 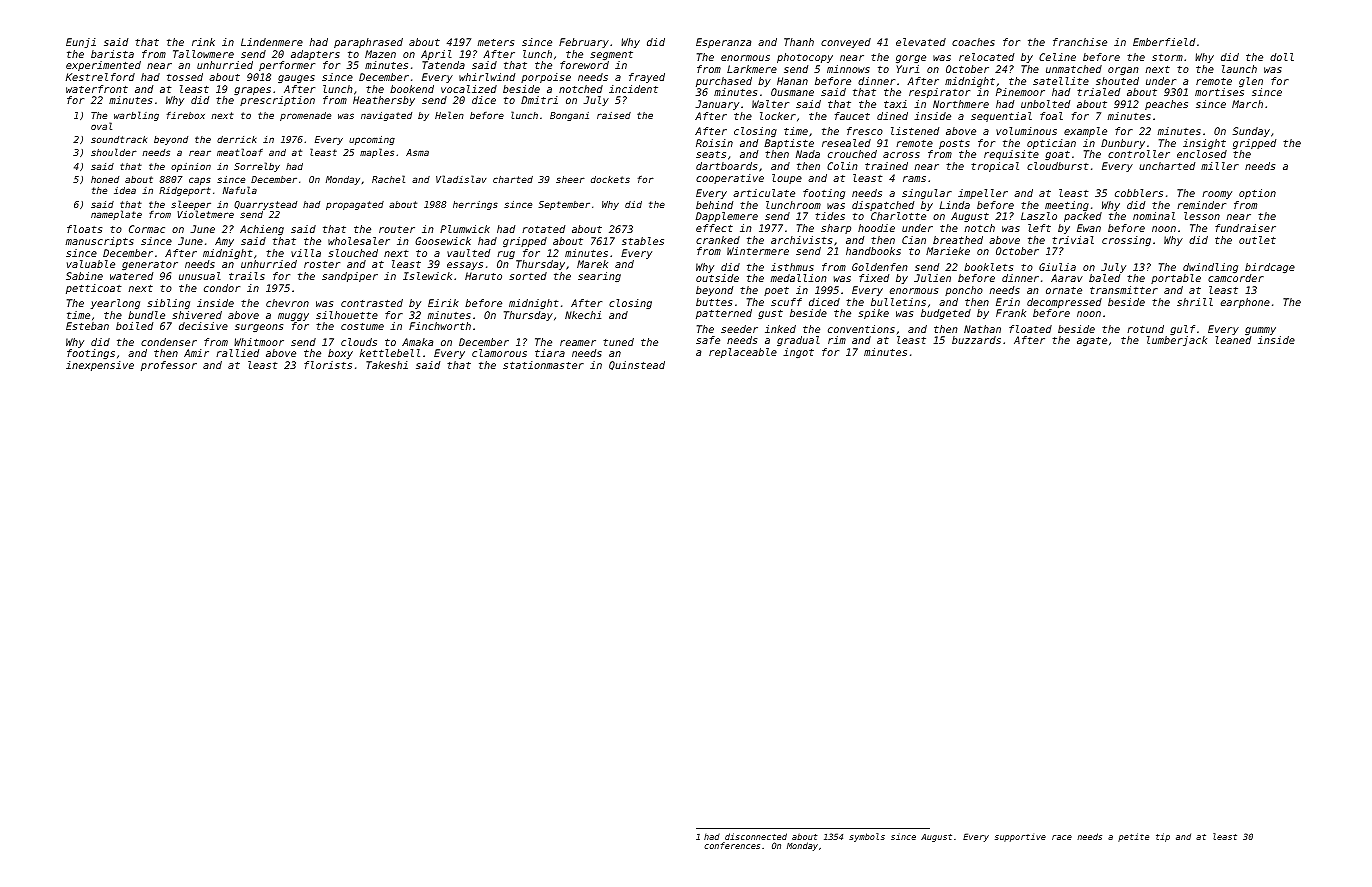 I want to click on barista, so click(x=112, y=54).
